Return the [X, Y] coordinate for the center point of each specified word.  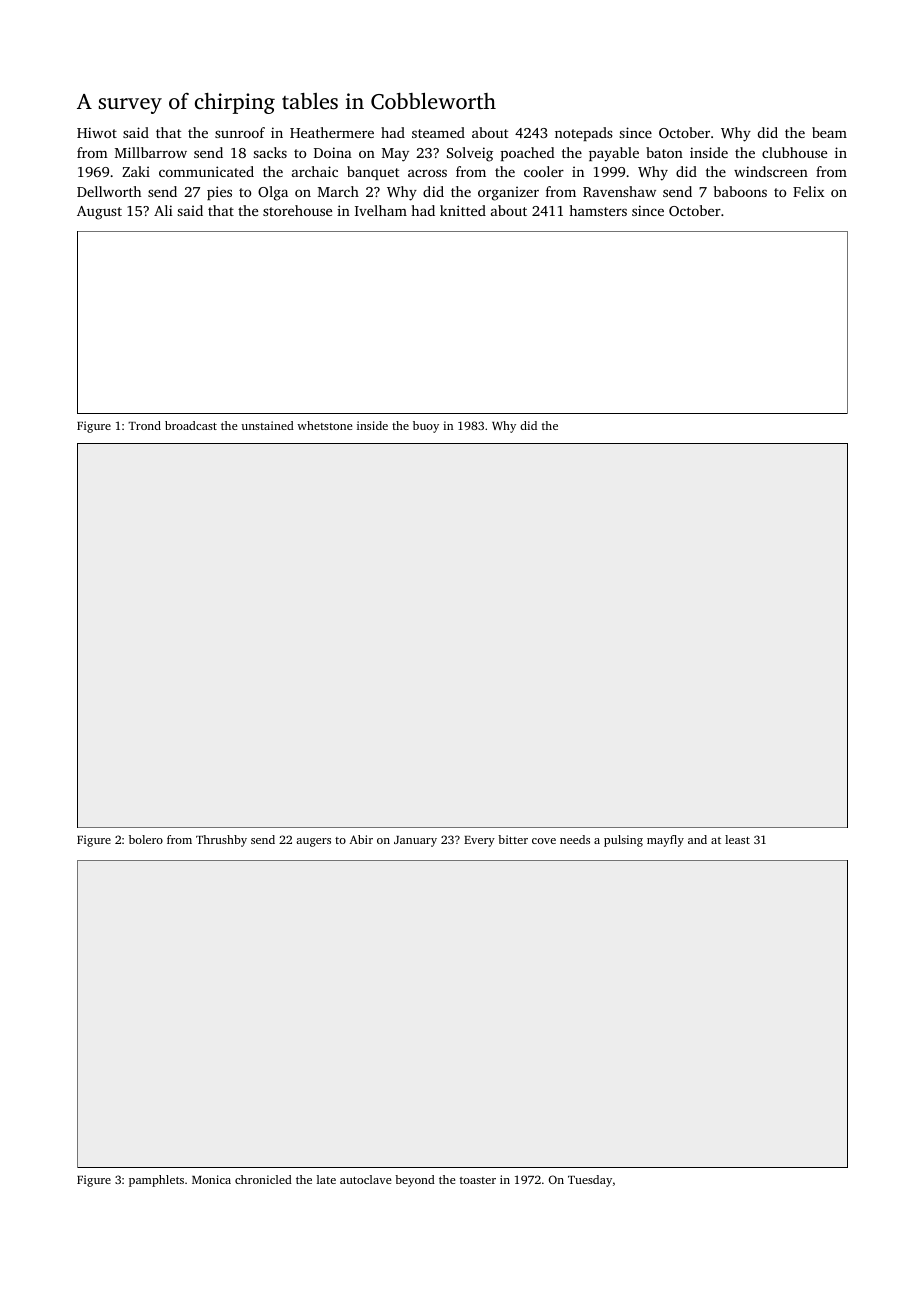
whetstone [324, 425]
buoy [426, 427]
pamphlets [156, 1181]
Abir [361, 839]
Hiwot [97, 132]
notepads [584, 134]
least [737, 839]
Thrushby [221, 841]
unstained [267, 425]
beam [829, 132]
